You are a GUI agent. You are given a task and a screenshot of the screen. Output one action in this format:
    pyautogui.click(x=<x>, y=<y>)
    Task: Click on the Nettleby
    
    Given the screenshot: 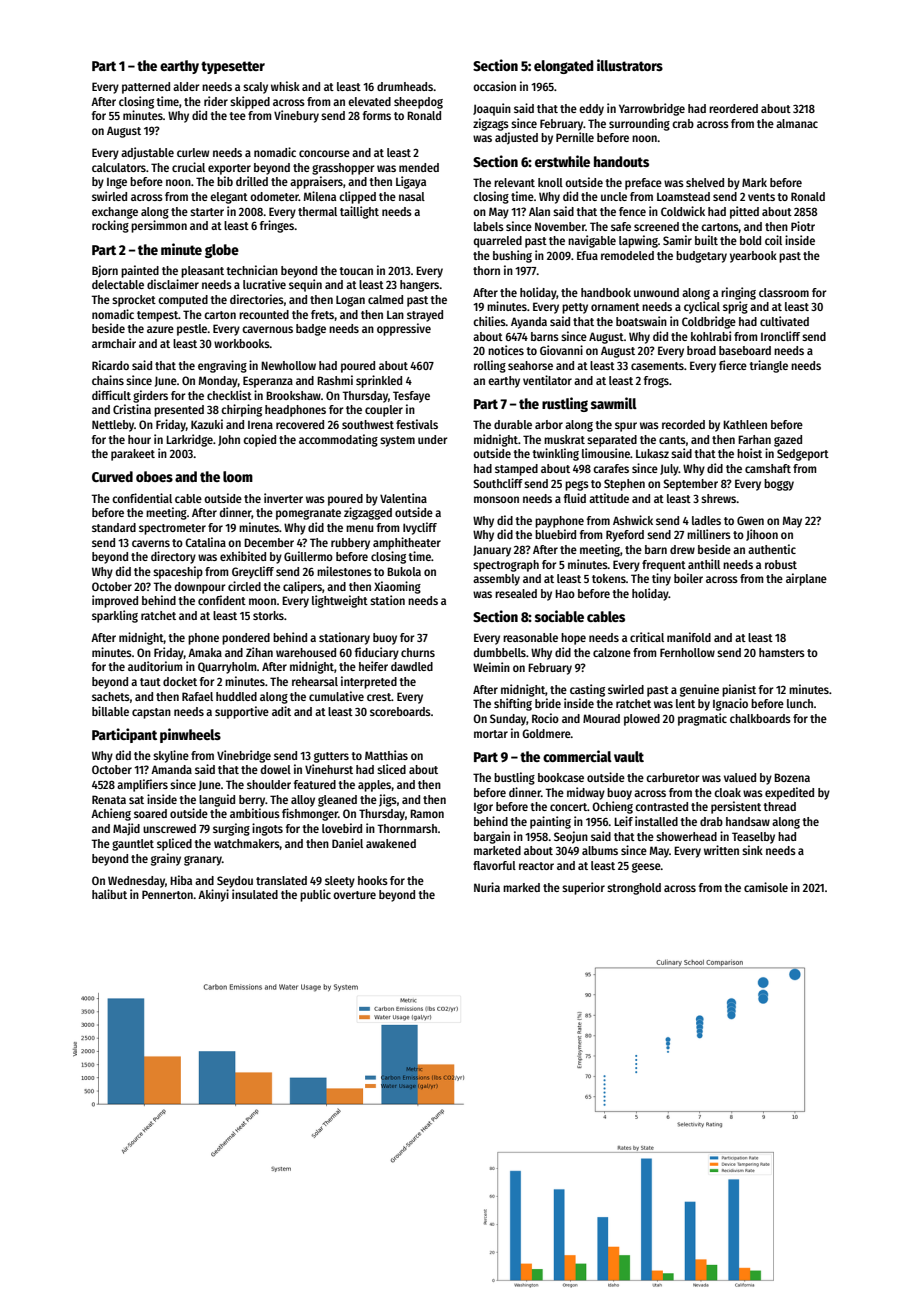 What is the action you would take?
    pyautogui.click(x=113, y=426)
